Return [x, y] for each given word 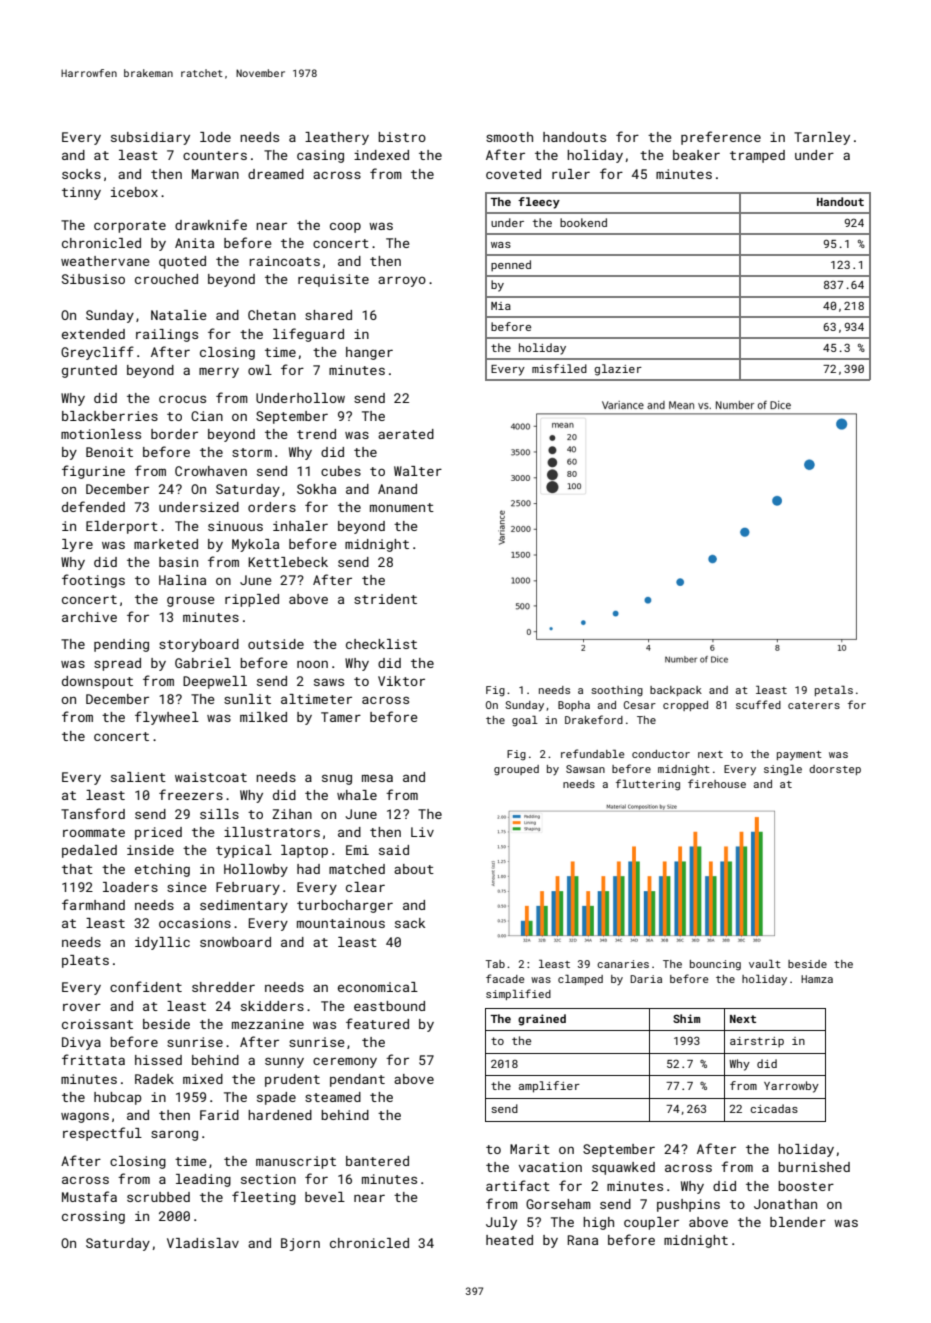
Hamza [817, 979]
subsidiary [150, 138]
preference [721, 138]
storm [252, 452]
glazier [618, 370]
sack [410, 923]
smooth [509, 137]
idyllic [162, 943]
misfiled [559, 368]
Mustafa [89, 1196]
